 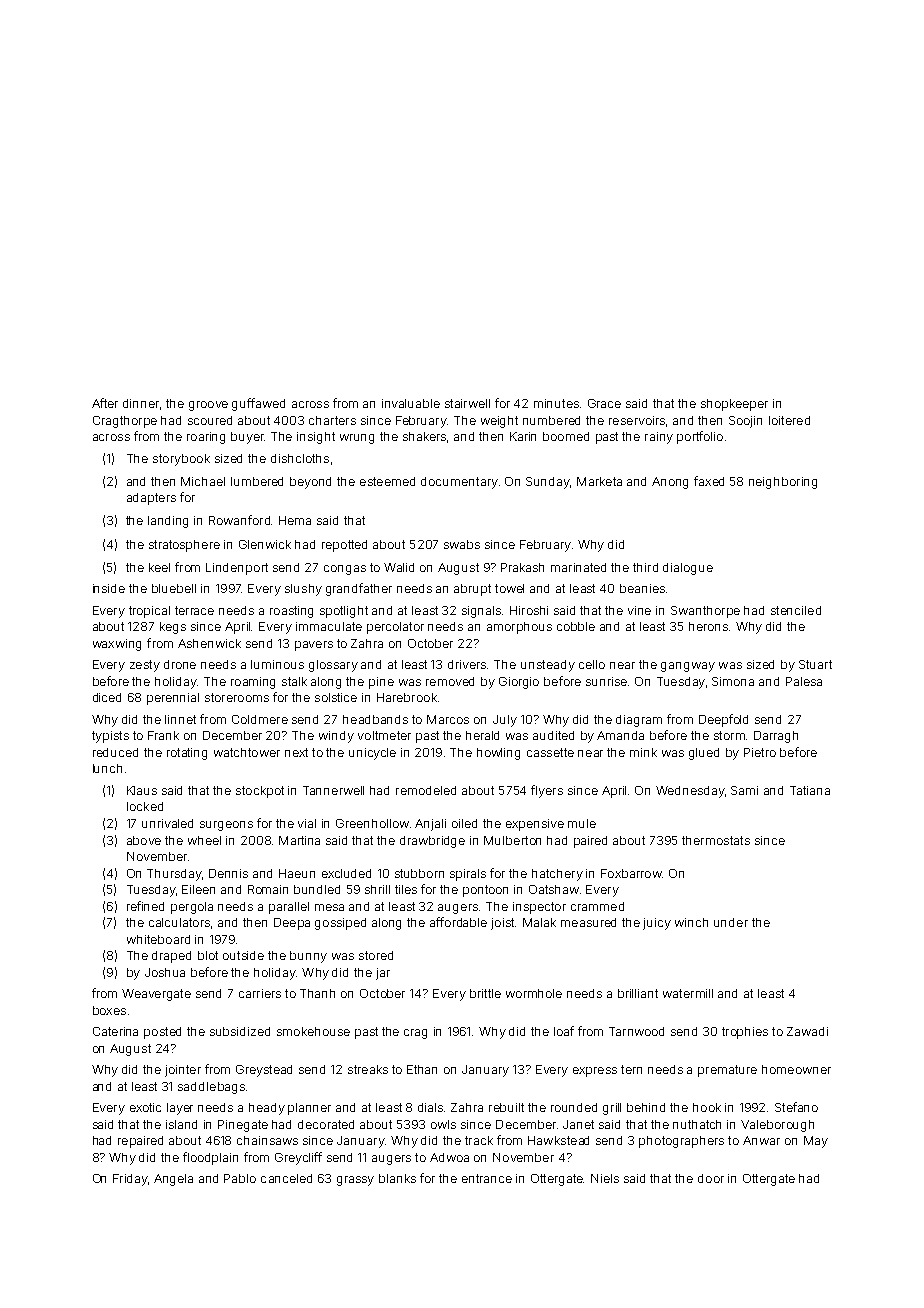 What do you see at coordinates (258, 404) in the screenshot?
I see `guffawed` at bounding box center [258, 404].
